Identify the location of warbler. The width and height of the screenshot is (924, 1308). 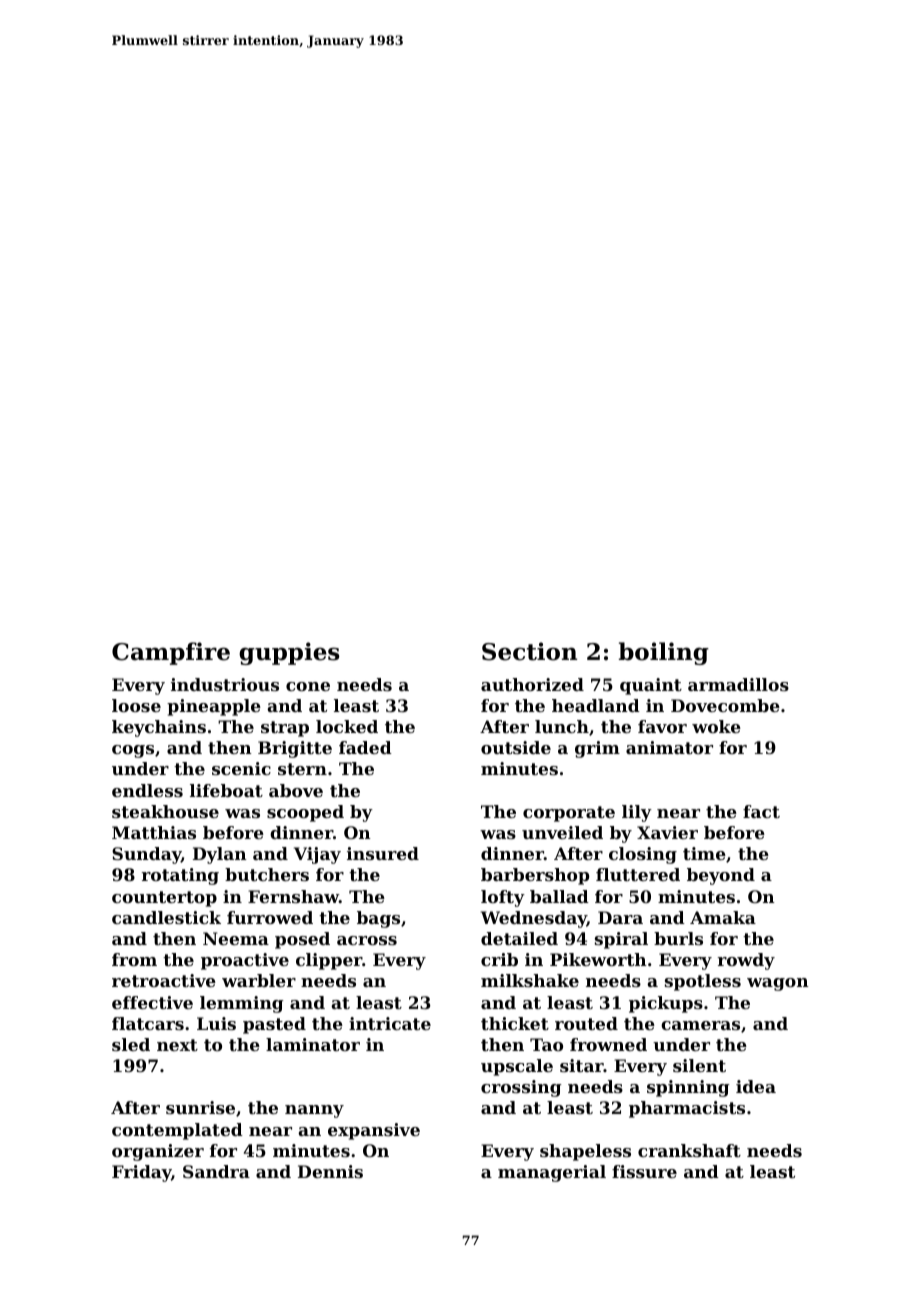
(259, 980).
